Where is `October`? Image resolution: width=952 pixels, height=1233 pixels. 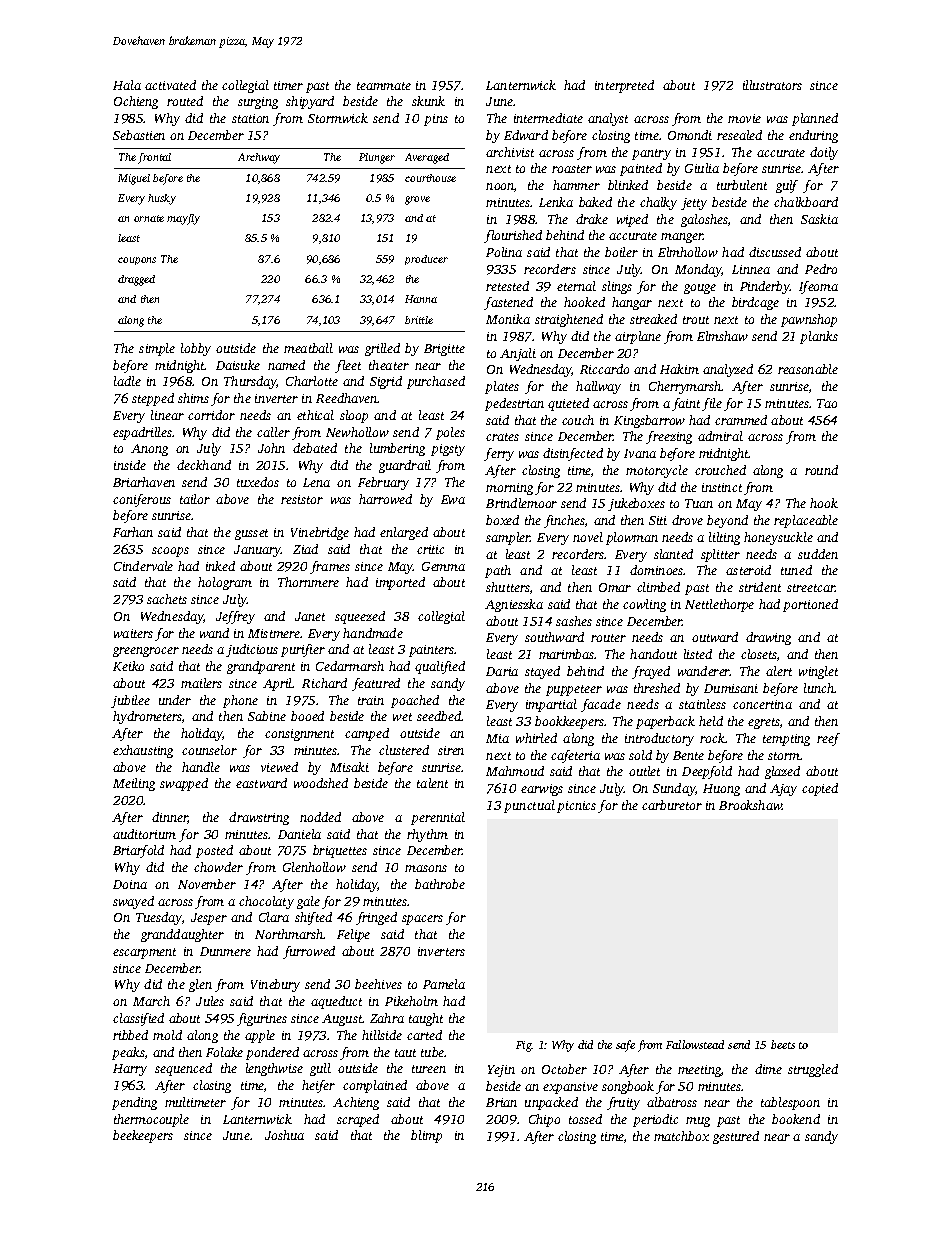
October is located at coordinates (564, 1069).
